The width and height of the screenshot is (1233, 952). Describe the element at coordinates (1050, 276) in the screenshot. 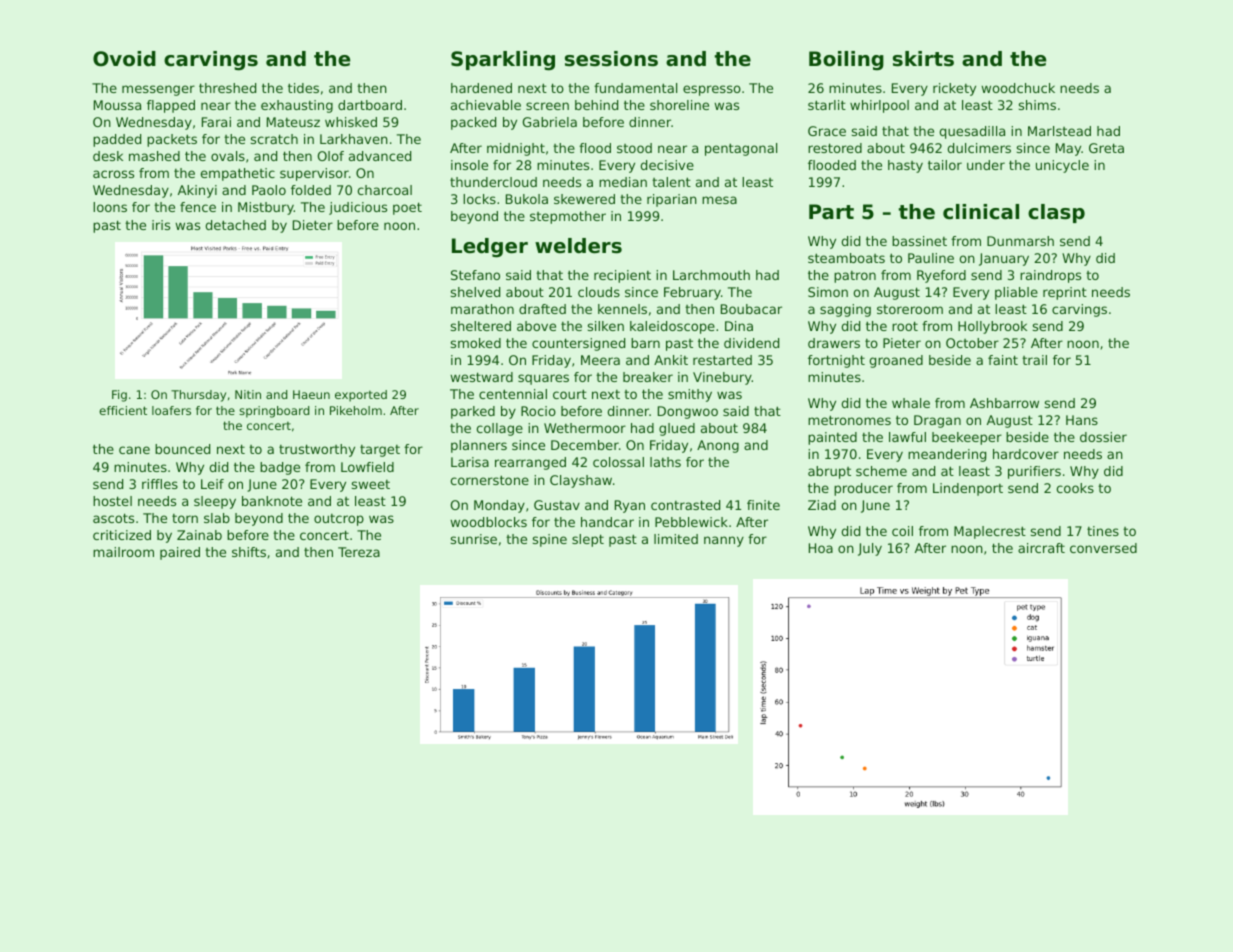

I see `raindrops` at that location.
